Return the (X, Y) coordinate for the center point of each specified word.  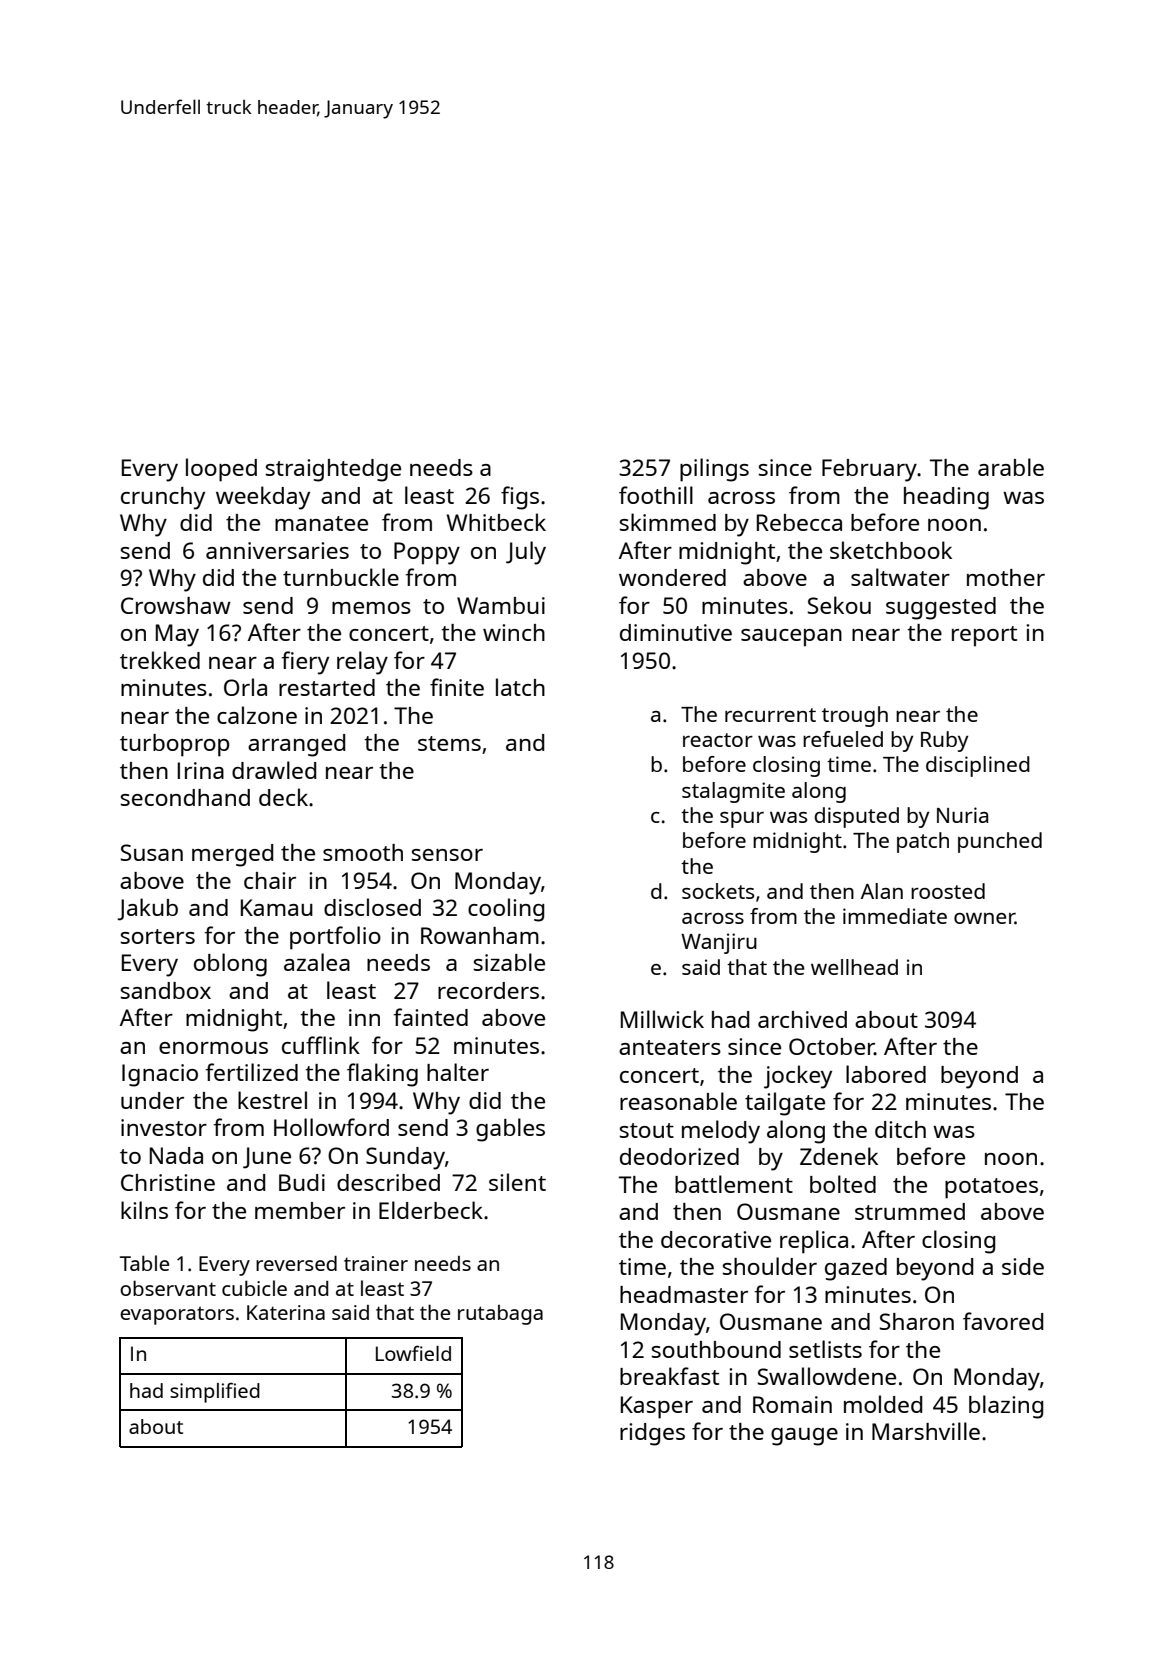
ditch (900, 1129)
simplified (215, 1392)
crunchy (163, 498)
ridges (652, 1434)
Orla (245, 687)
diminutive (676, 632)
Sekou (839, 605)
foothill (656, 495)
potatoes (991, 1188)
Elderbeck (431, 1210)
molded (883, 1404)
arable (1011, 467)
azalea (317, 962)
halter (458, 1072)
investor (164, 1127)
